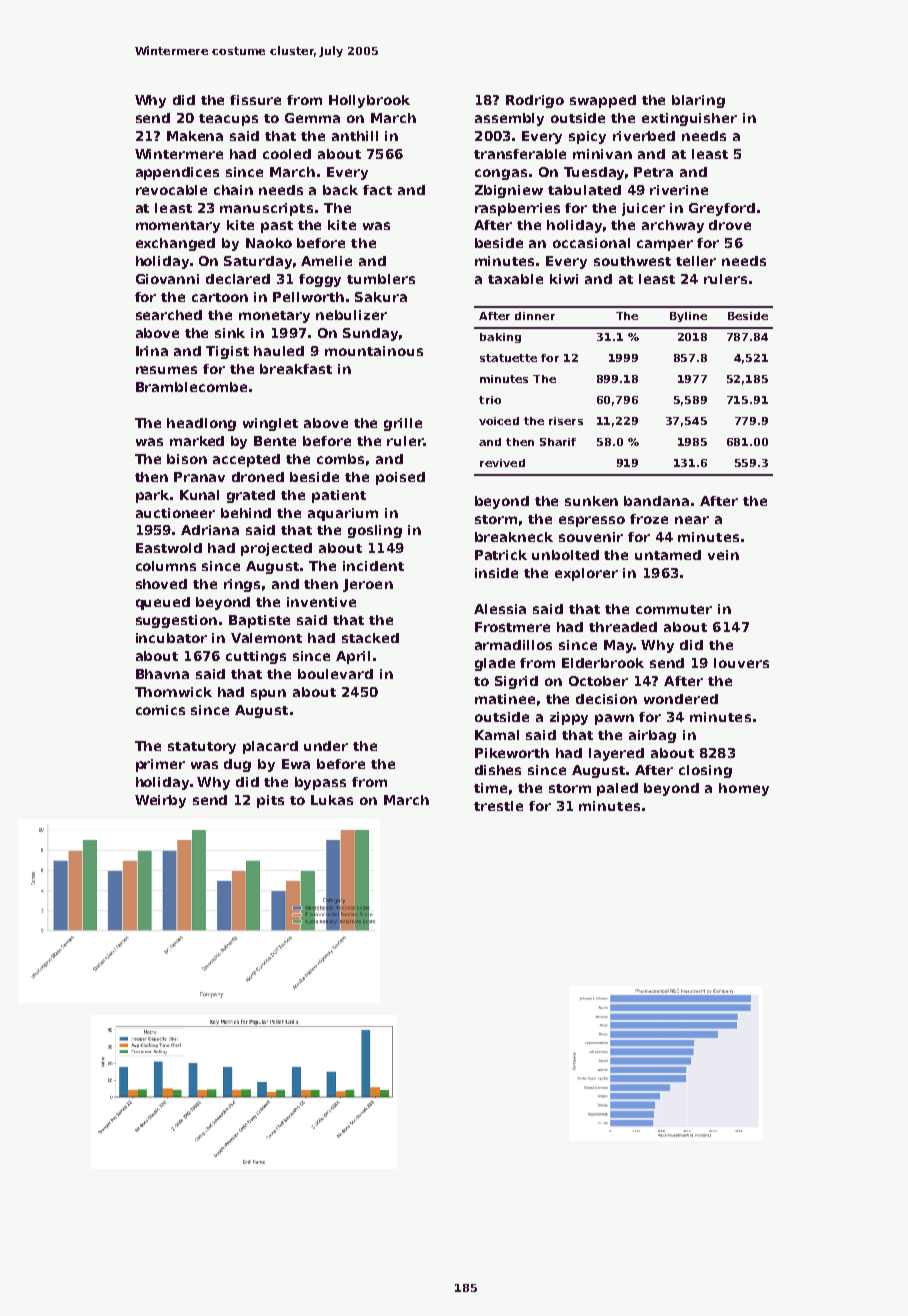 The width and height of the screenshot is (908, 1316). Describe the element at coordinates (698, 101) in the screenshot. I see `blaring` at that location.
